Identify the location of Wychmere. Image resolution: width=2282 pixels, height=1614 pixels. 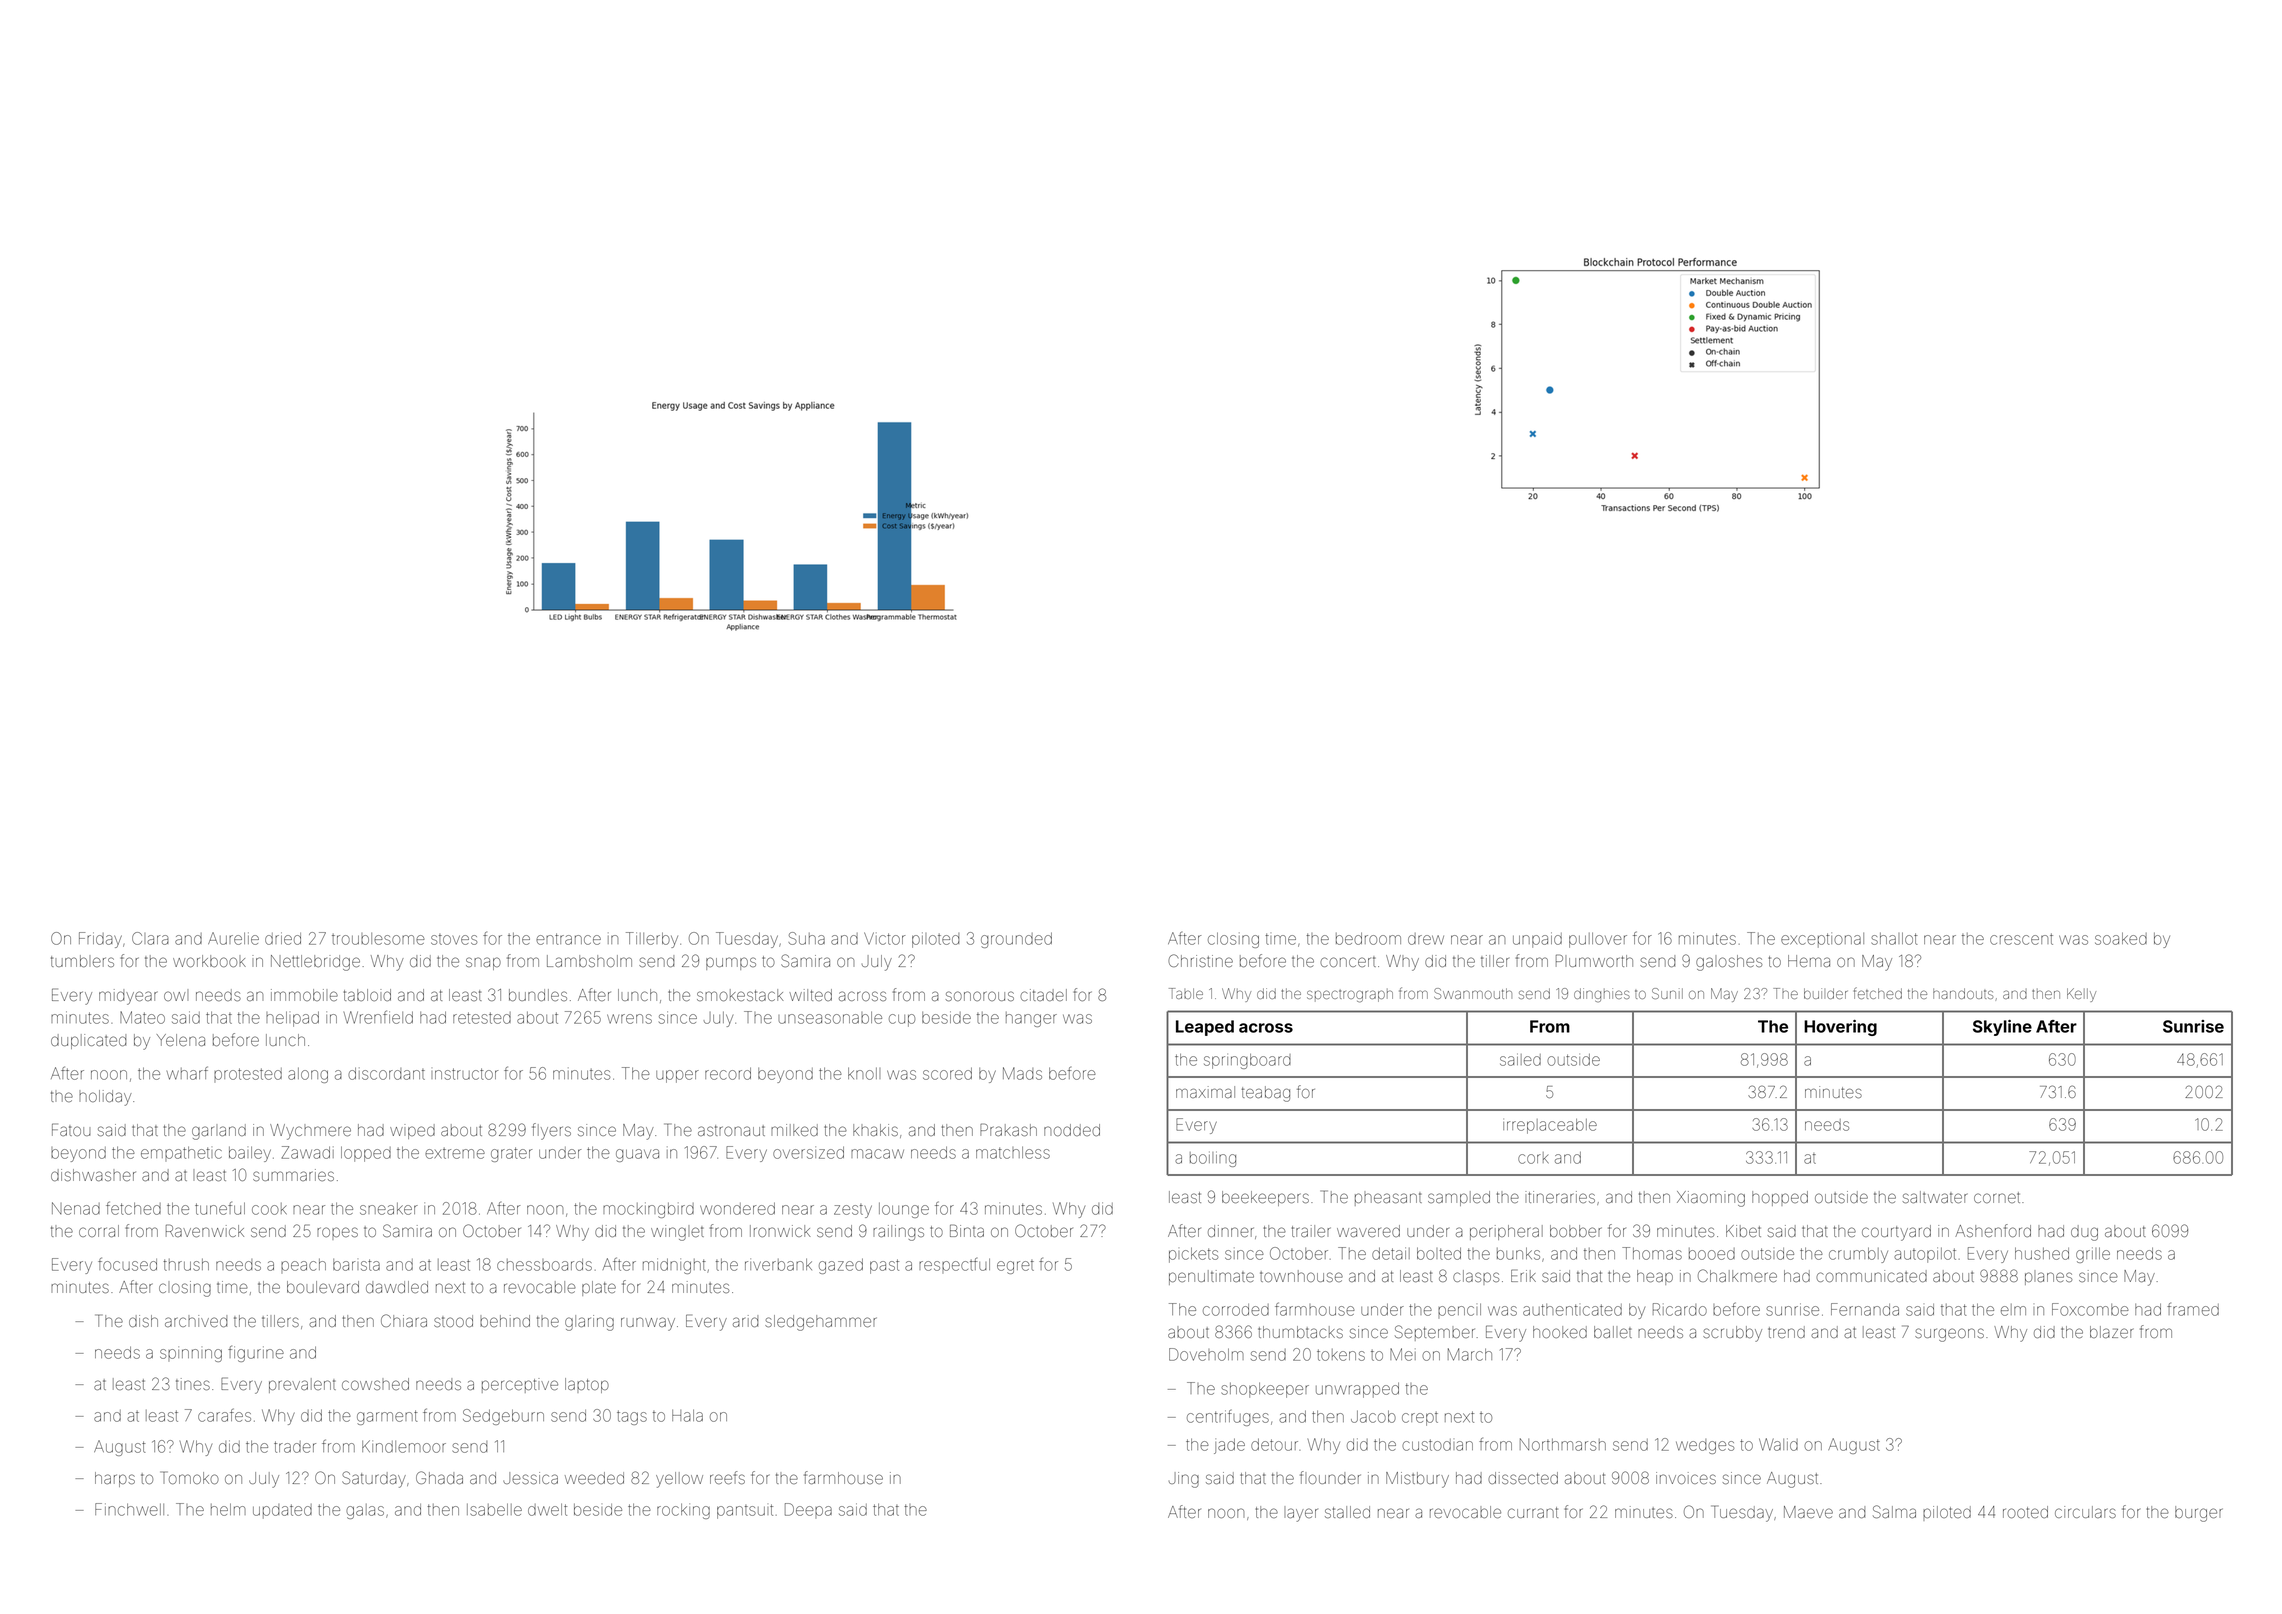
(310, 1132).
